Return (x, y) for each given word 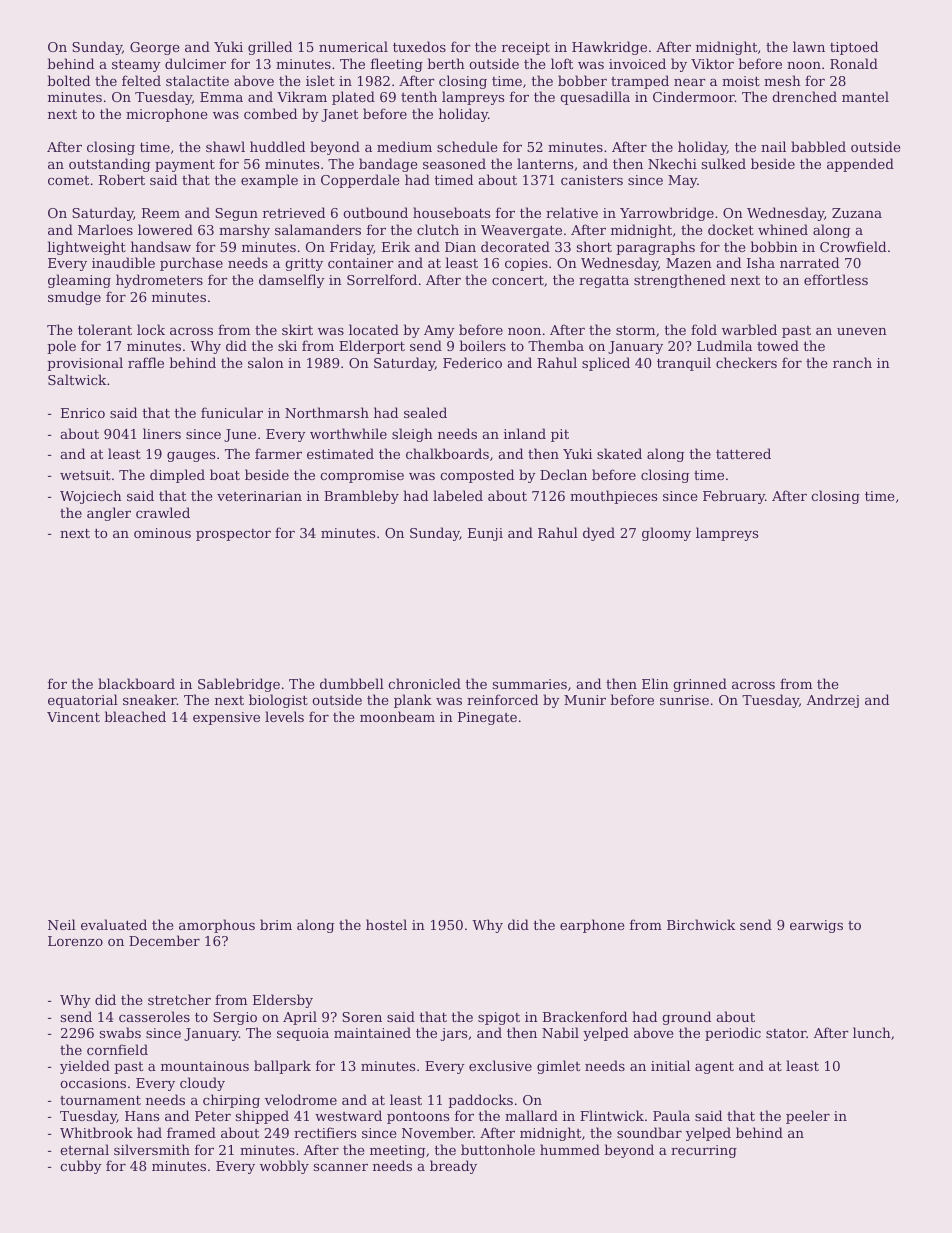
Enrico (83, 413)
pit (560, 435)
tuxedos (419, 46)
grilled (270, 48)
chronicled (424, 683)
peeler (808, 1117)
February (734, 497)
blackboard (136, 683)
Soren (362, 1017)
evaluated (114, 924)
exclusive (500, 1065)
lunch (872, 1032)
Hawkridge (609, 48)
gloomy (666, 534)
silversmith (152, 1149)
